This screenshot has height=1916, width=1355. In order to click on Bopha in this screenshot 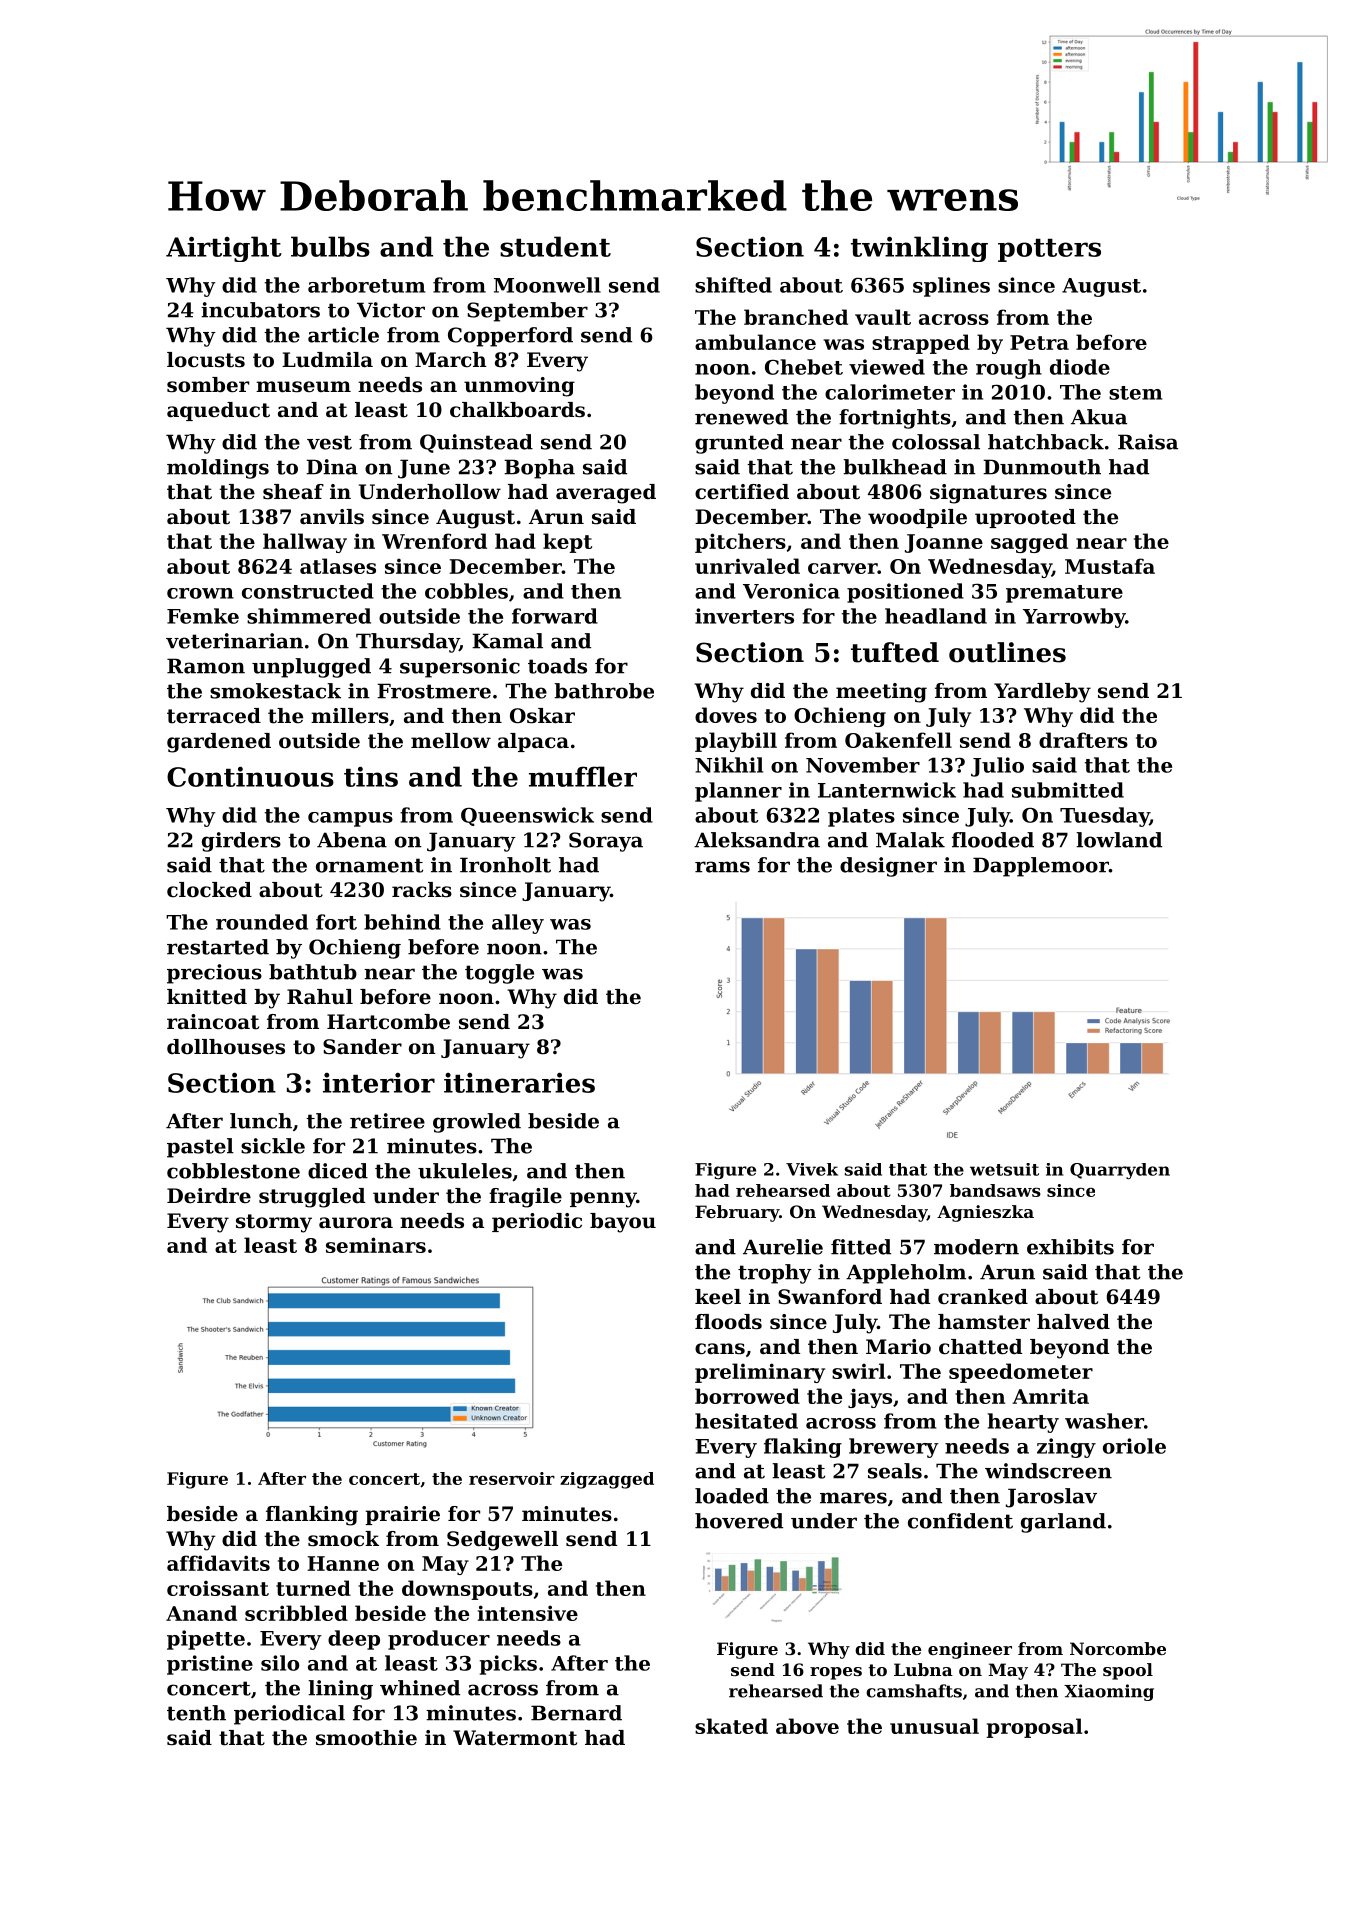, I will do `click(539, 469)`.
